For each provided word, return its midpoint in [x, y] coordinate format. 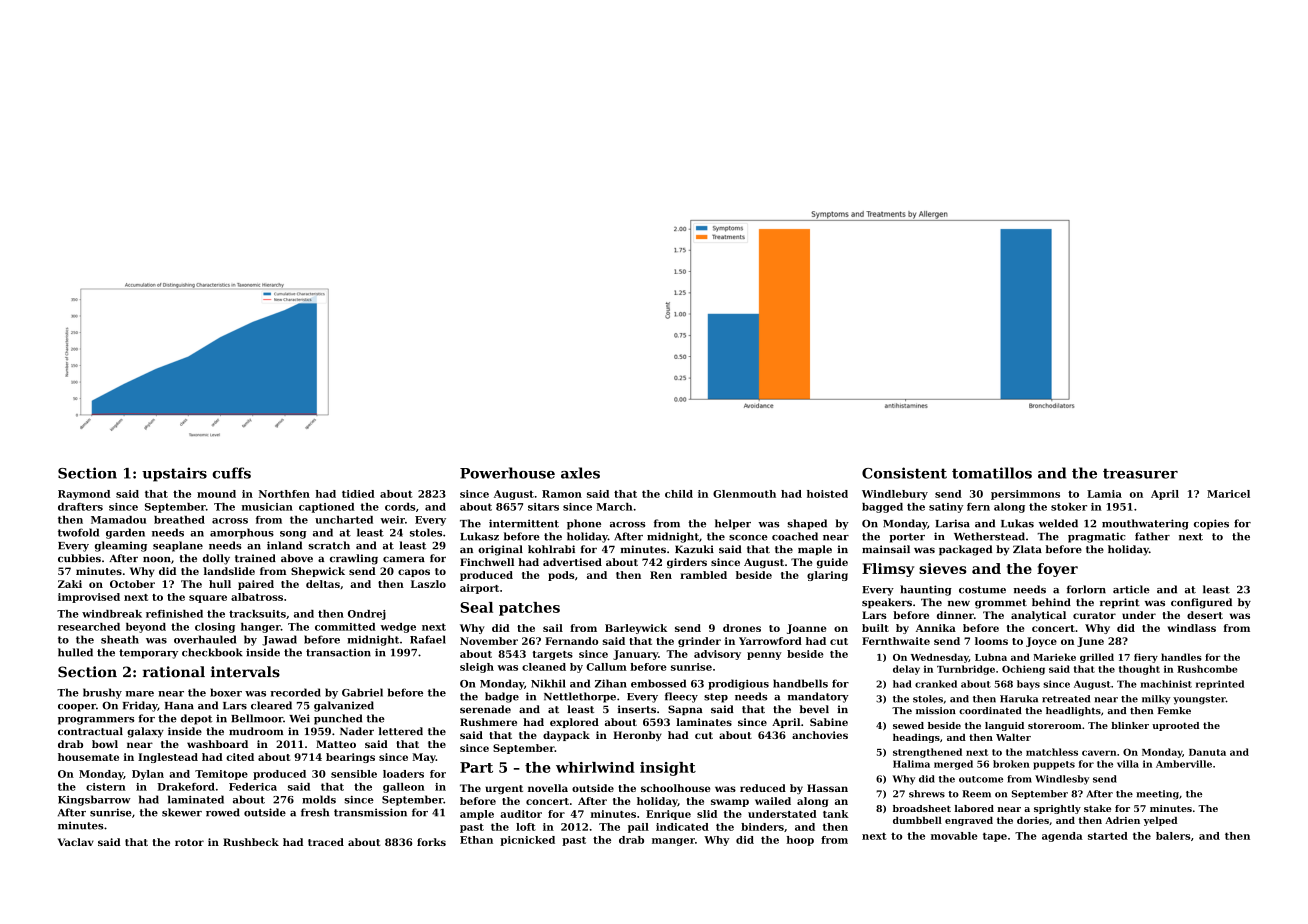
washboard [217, 744]
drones [742, 628]
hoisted [827, 494]
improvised [89, 598]
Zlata [1027, 549]
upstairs [174, 474]
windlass [1191, 628]
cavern [1099, 753]
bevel [814, 709]
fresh [315, 812]
